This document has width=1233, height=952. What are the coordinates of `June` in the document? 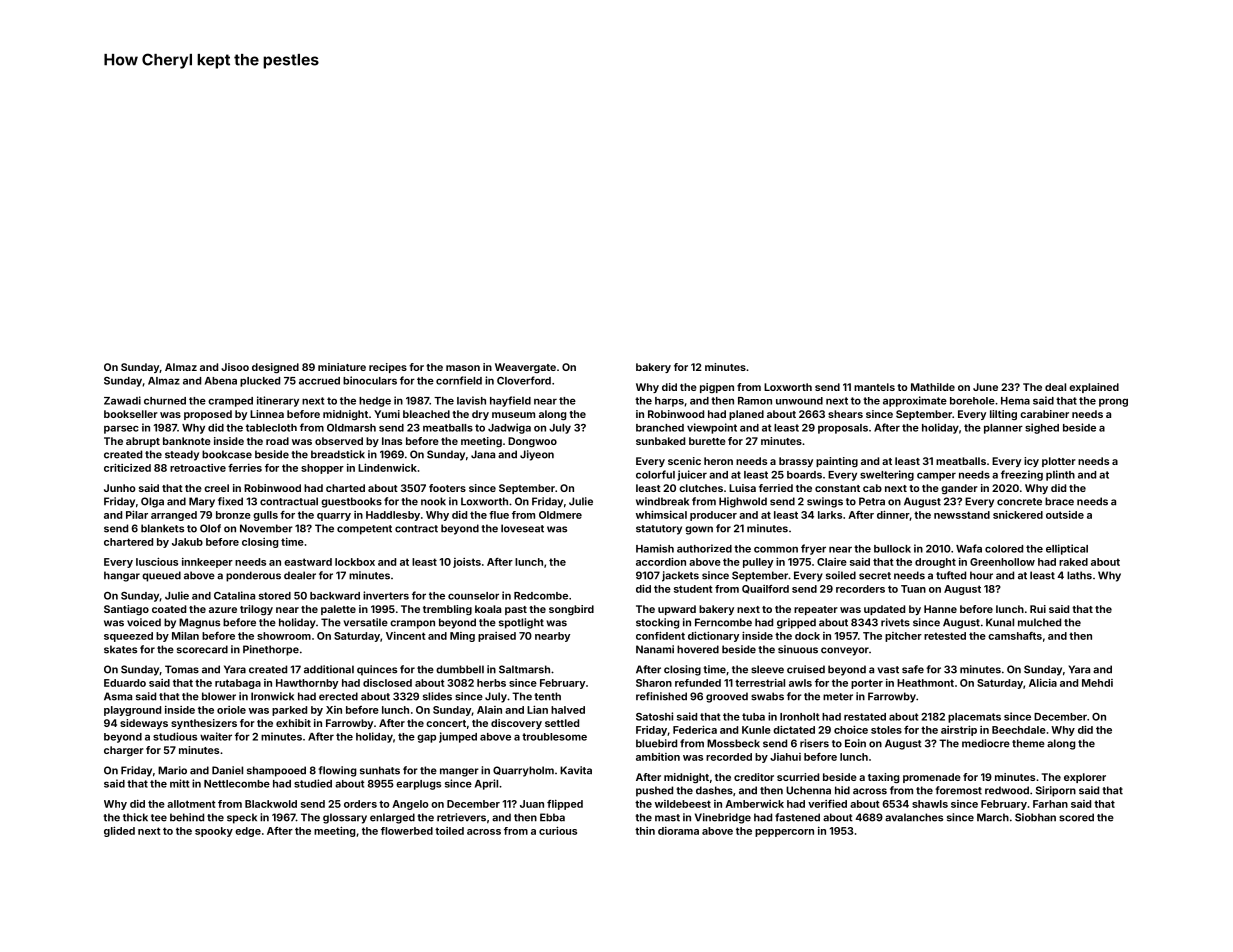 It's located at (985, 387).
